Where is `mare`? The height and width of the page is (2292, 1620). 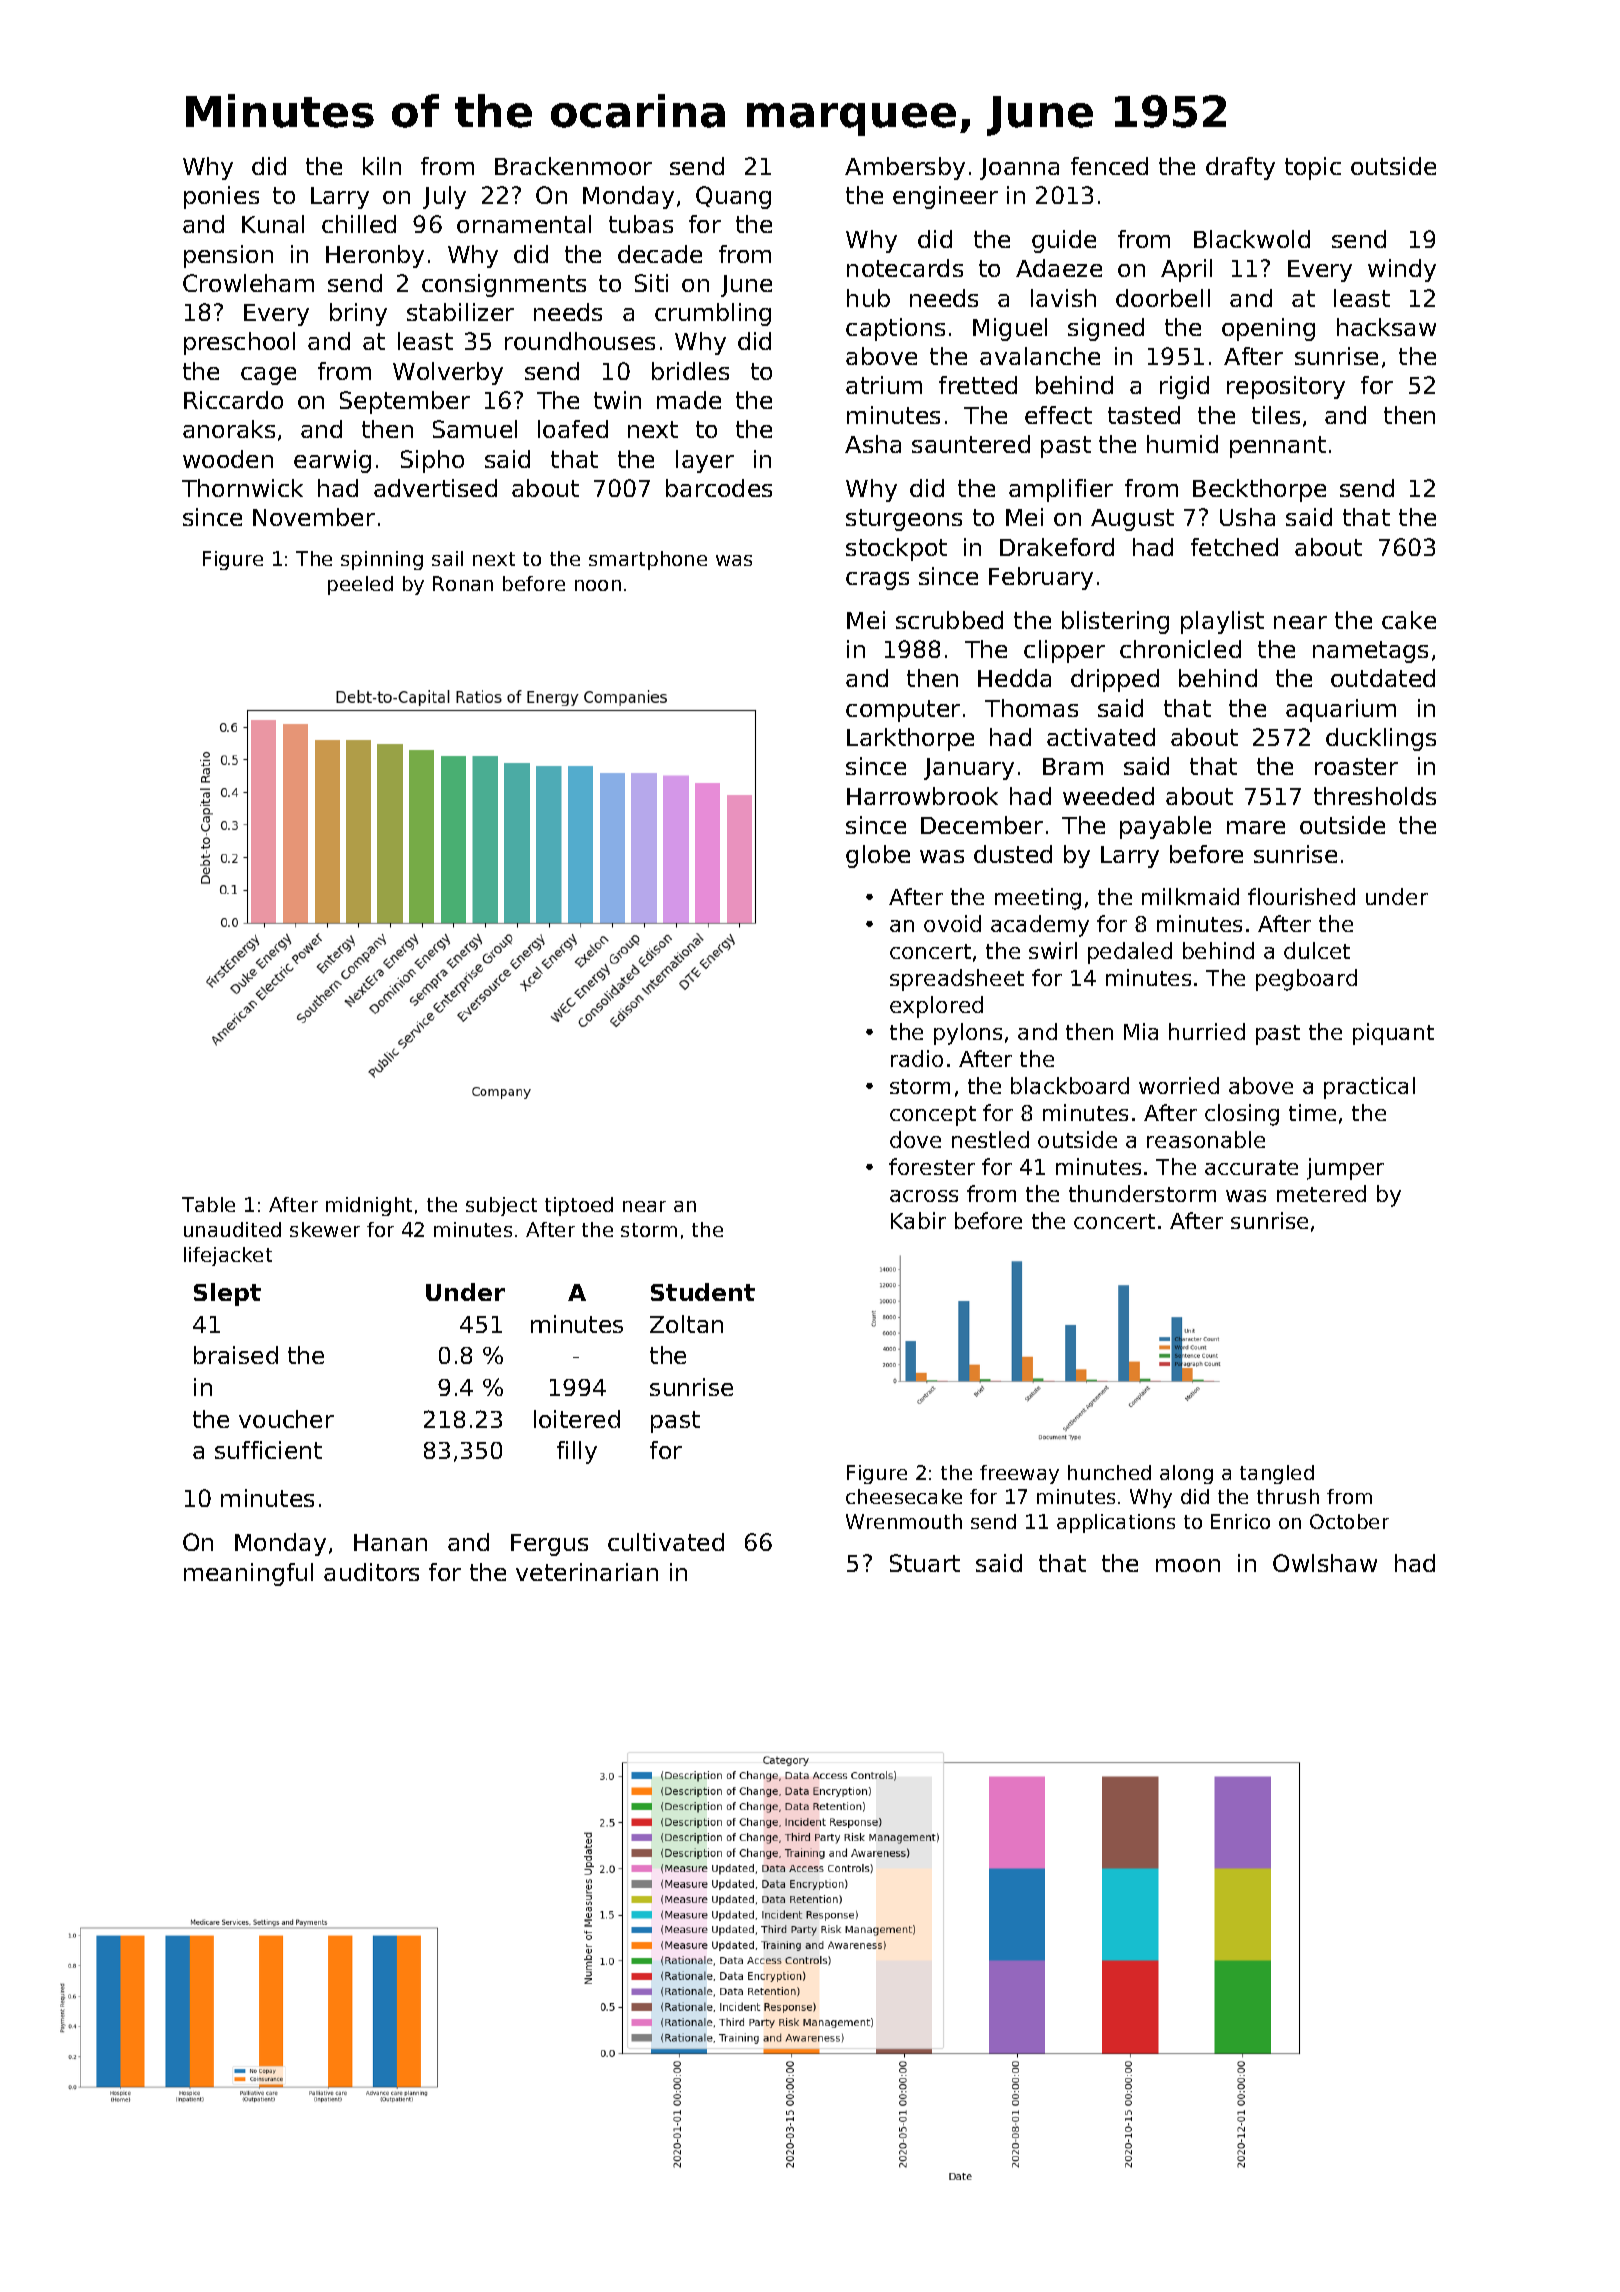 mare is located at coordinates (1256, 827).
